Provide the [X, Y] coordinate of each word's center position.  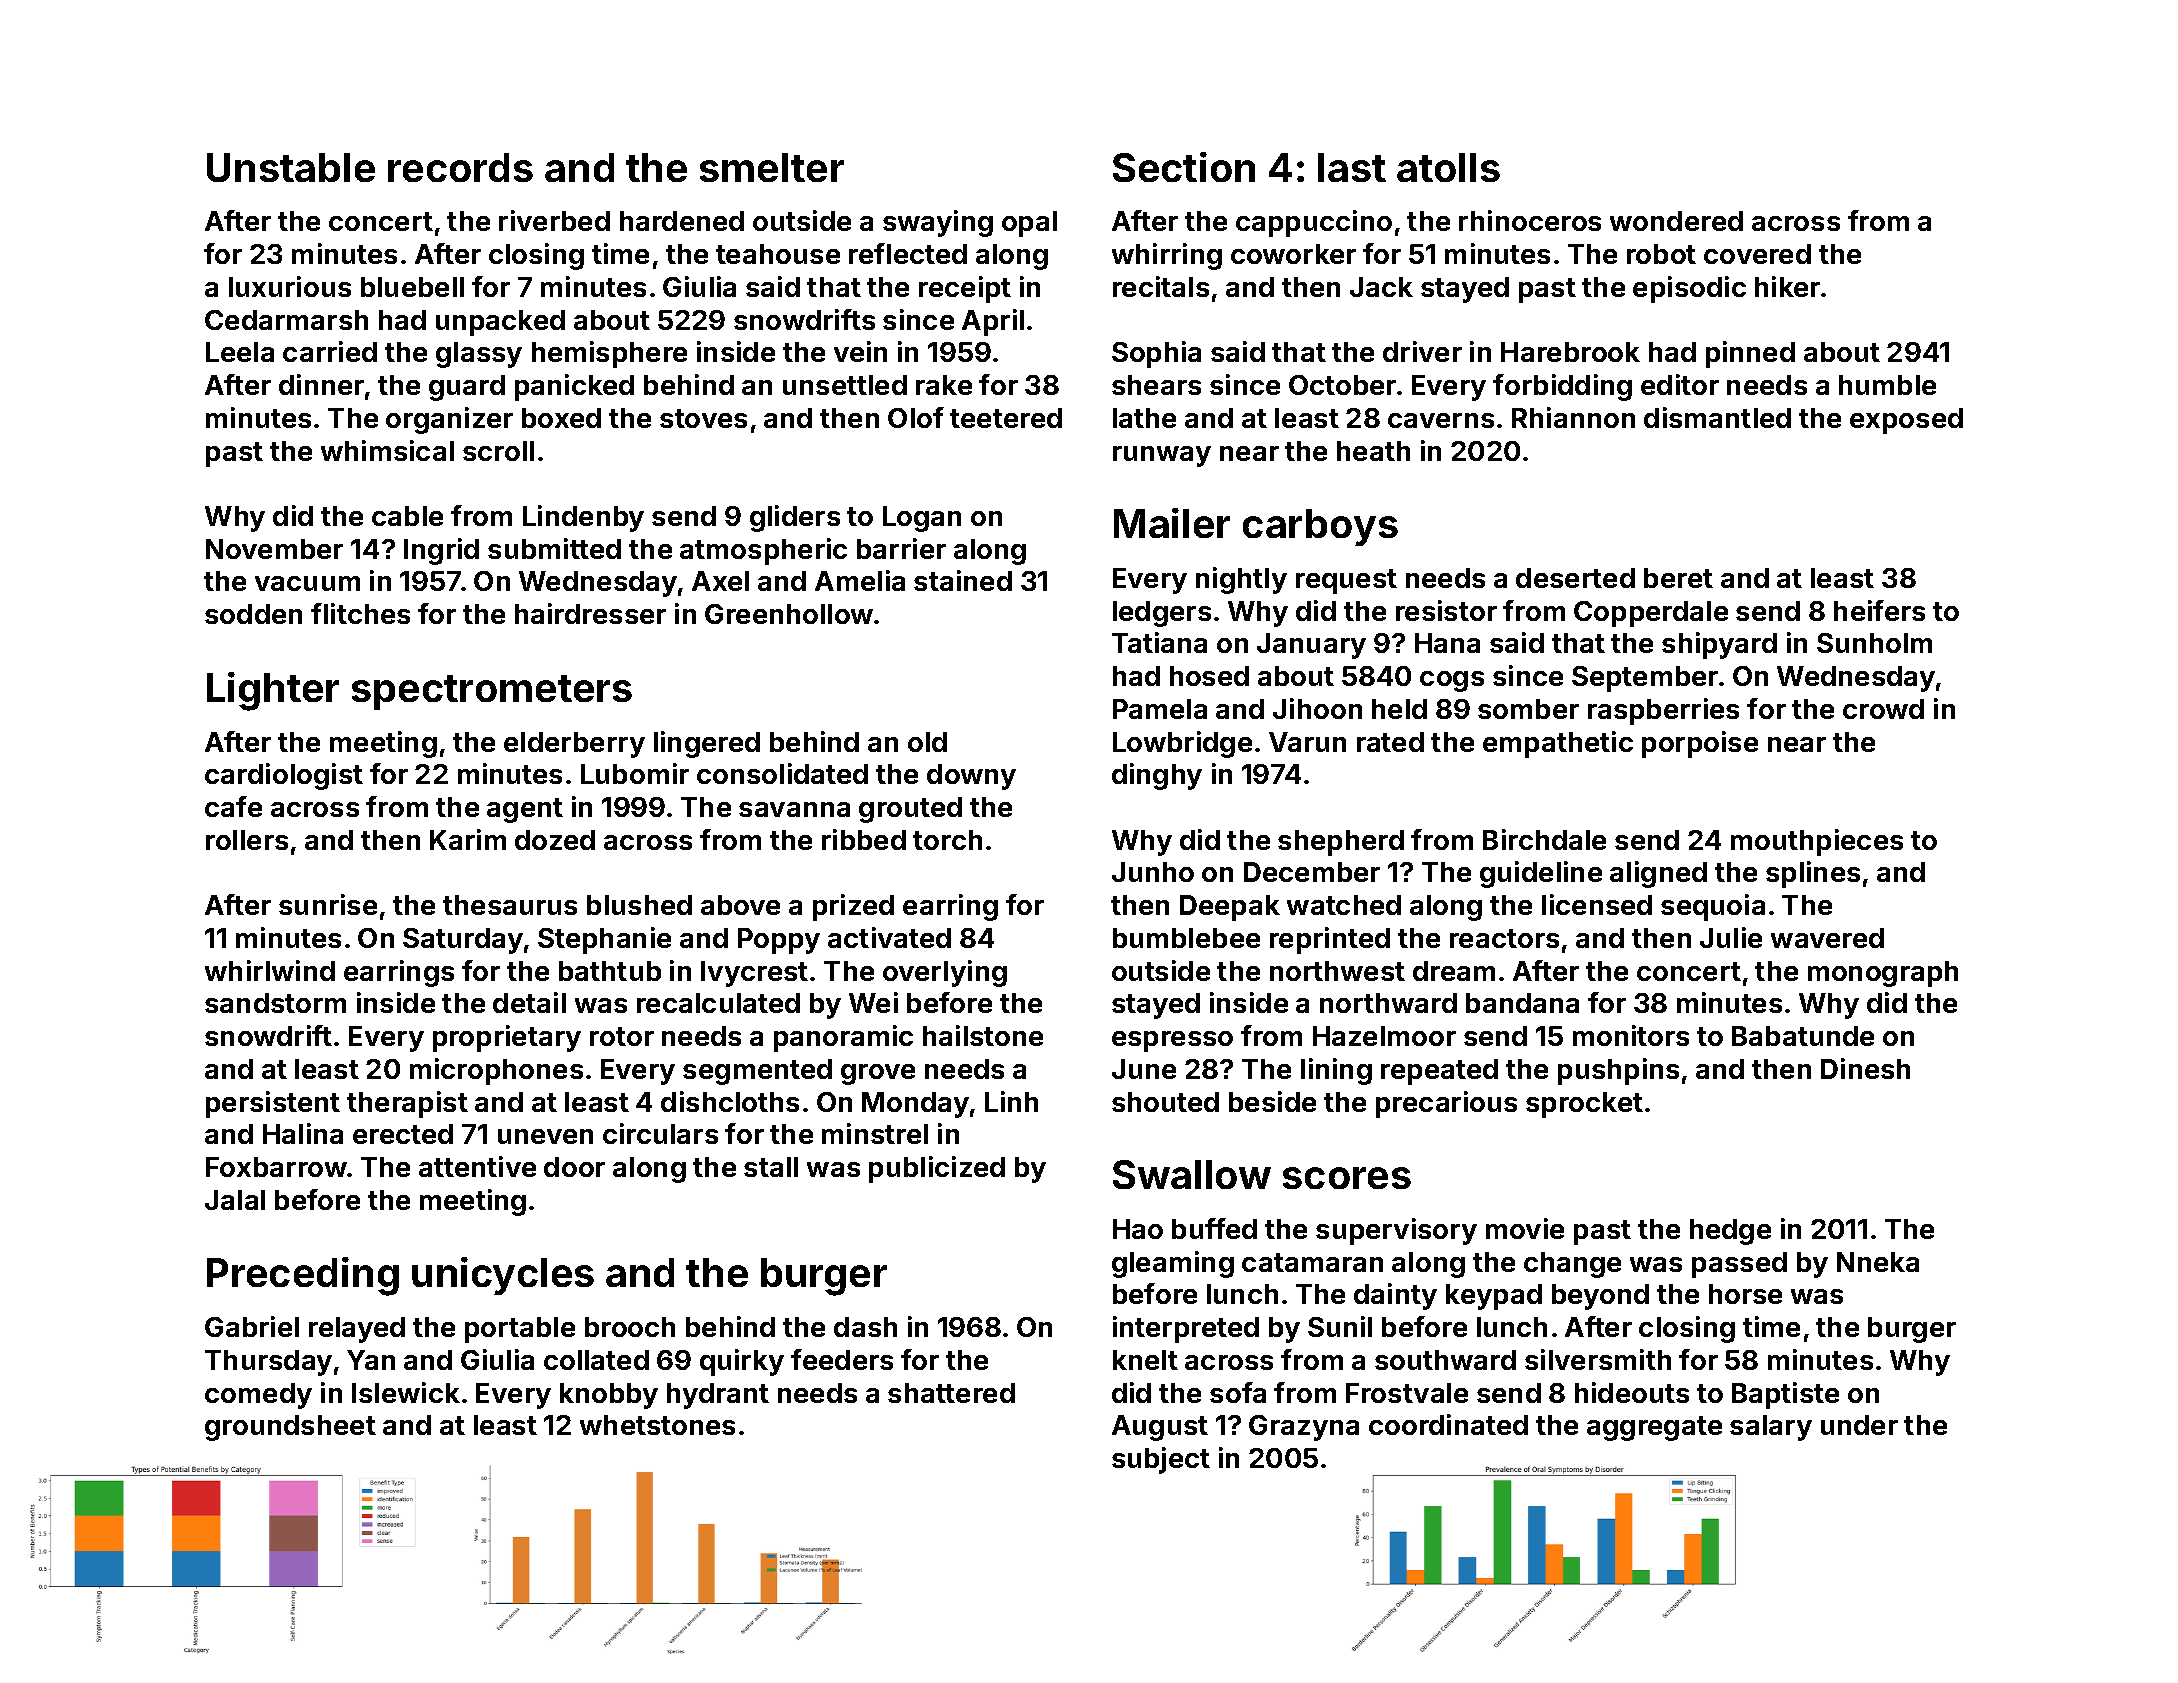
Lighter [273, 691]
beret [1678, 578]
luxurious [290, 286]
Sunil [1340, 1326]
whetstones [657, 1425]
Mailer [1172, 523]
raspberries [1663, 711]
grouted [910, 810]
